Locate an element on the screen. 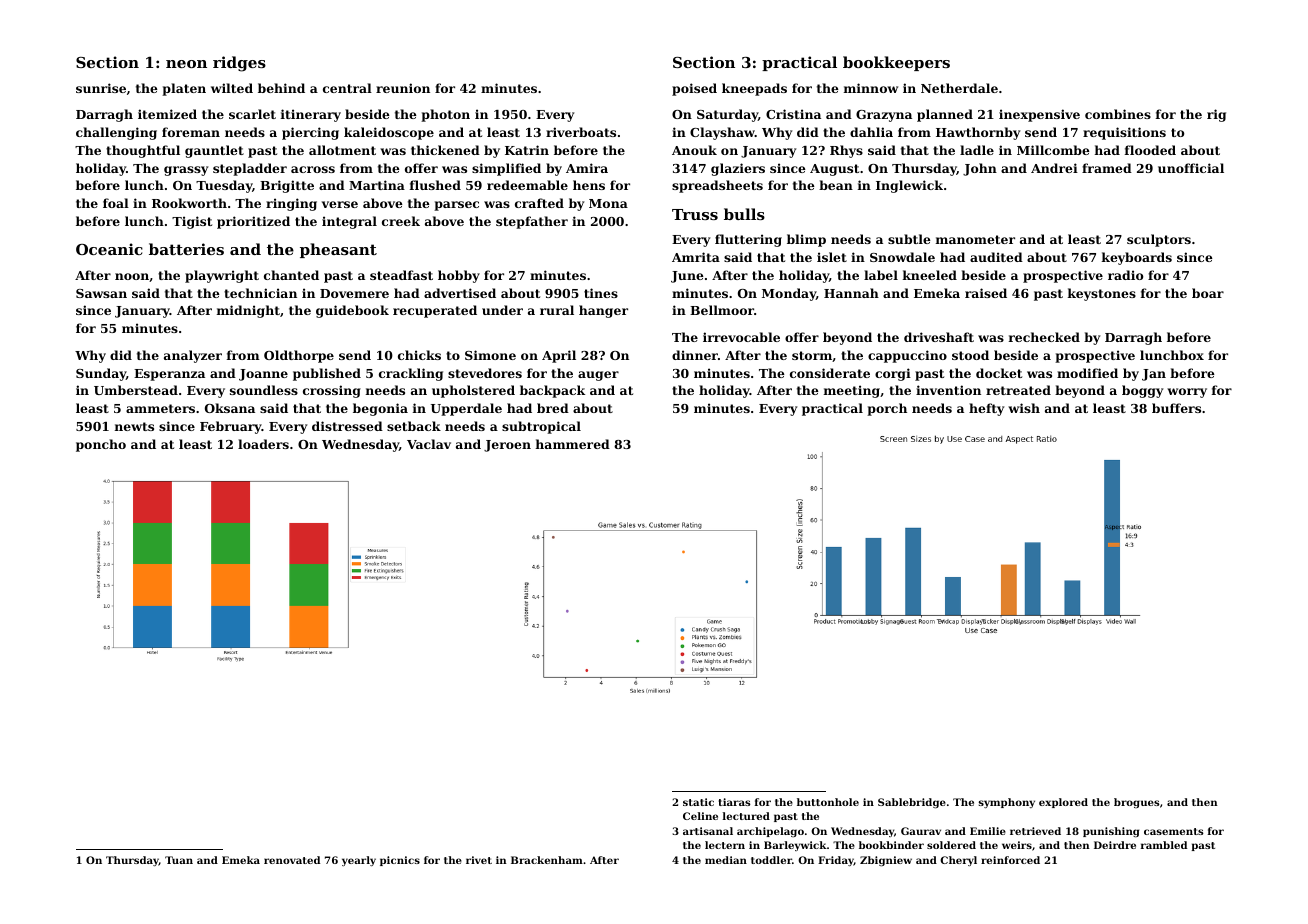 The image size is (1308, 924). kneepads is located at coordinates (754, 89).
